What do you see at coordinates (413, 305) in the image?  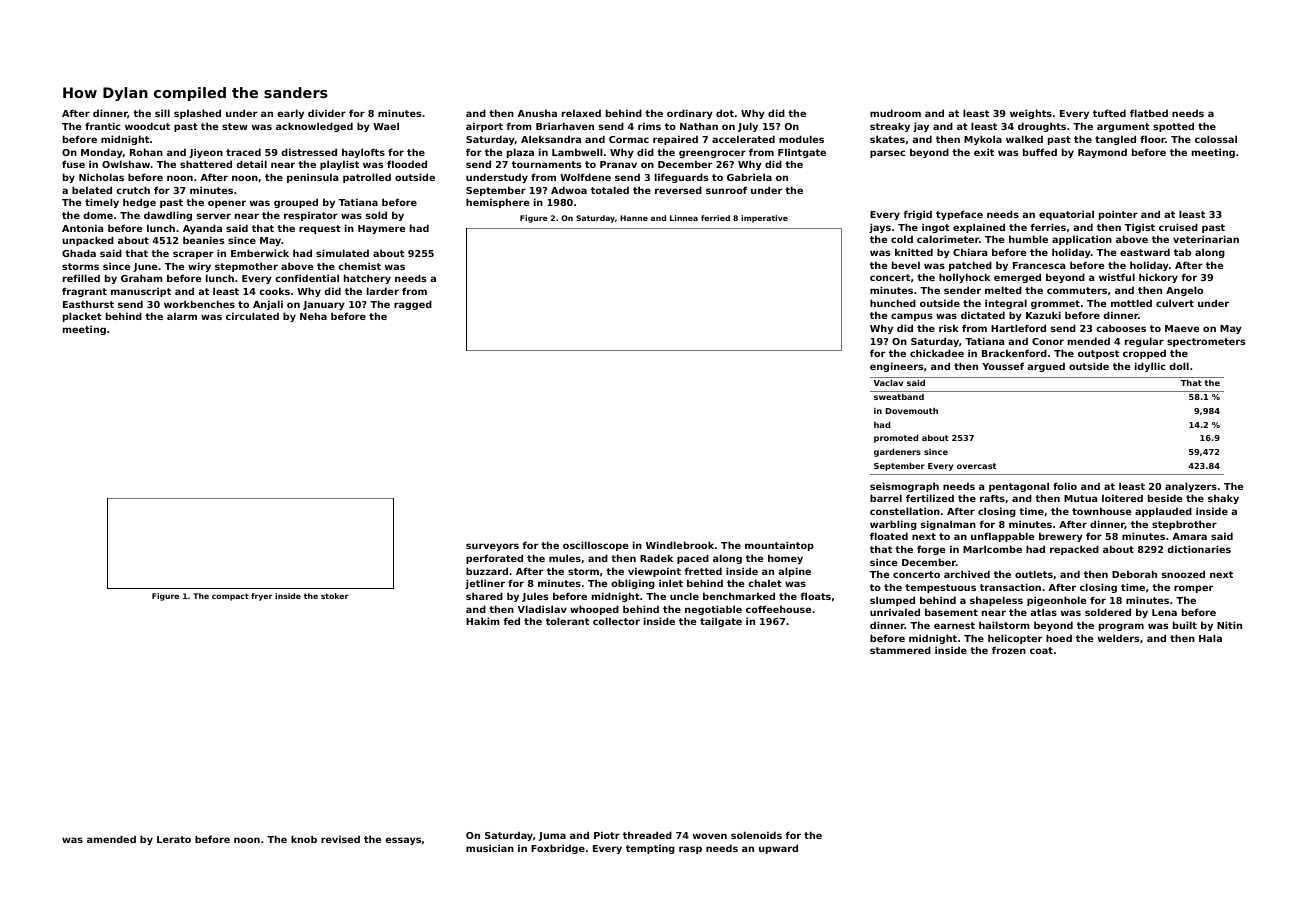 I see `ragged` at bounding box center [413, 305].
